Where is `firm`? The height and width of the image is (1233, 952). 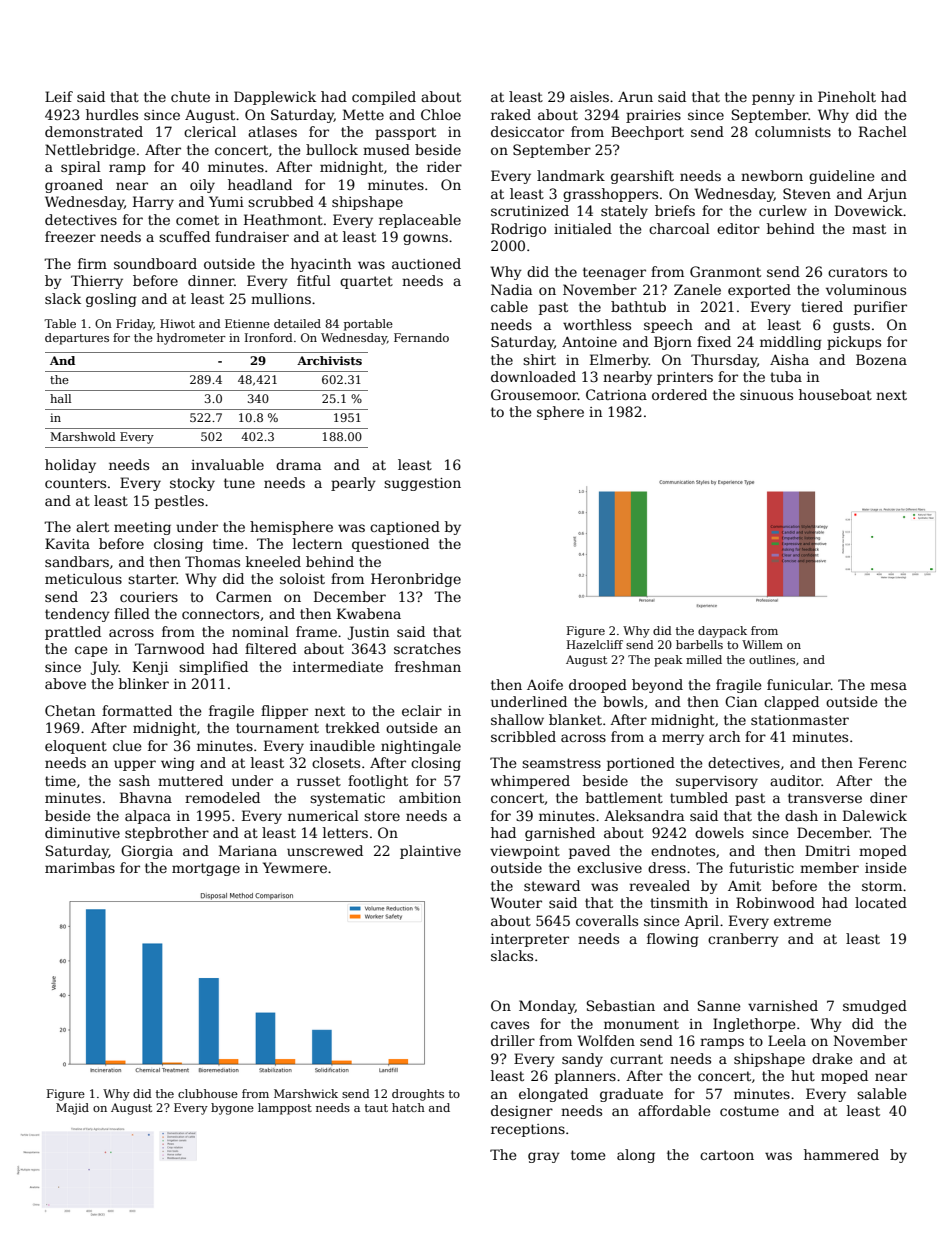
firm is located at coordinates (92, 263).
